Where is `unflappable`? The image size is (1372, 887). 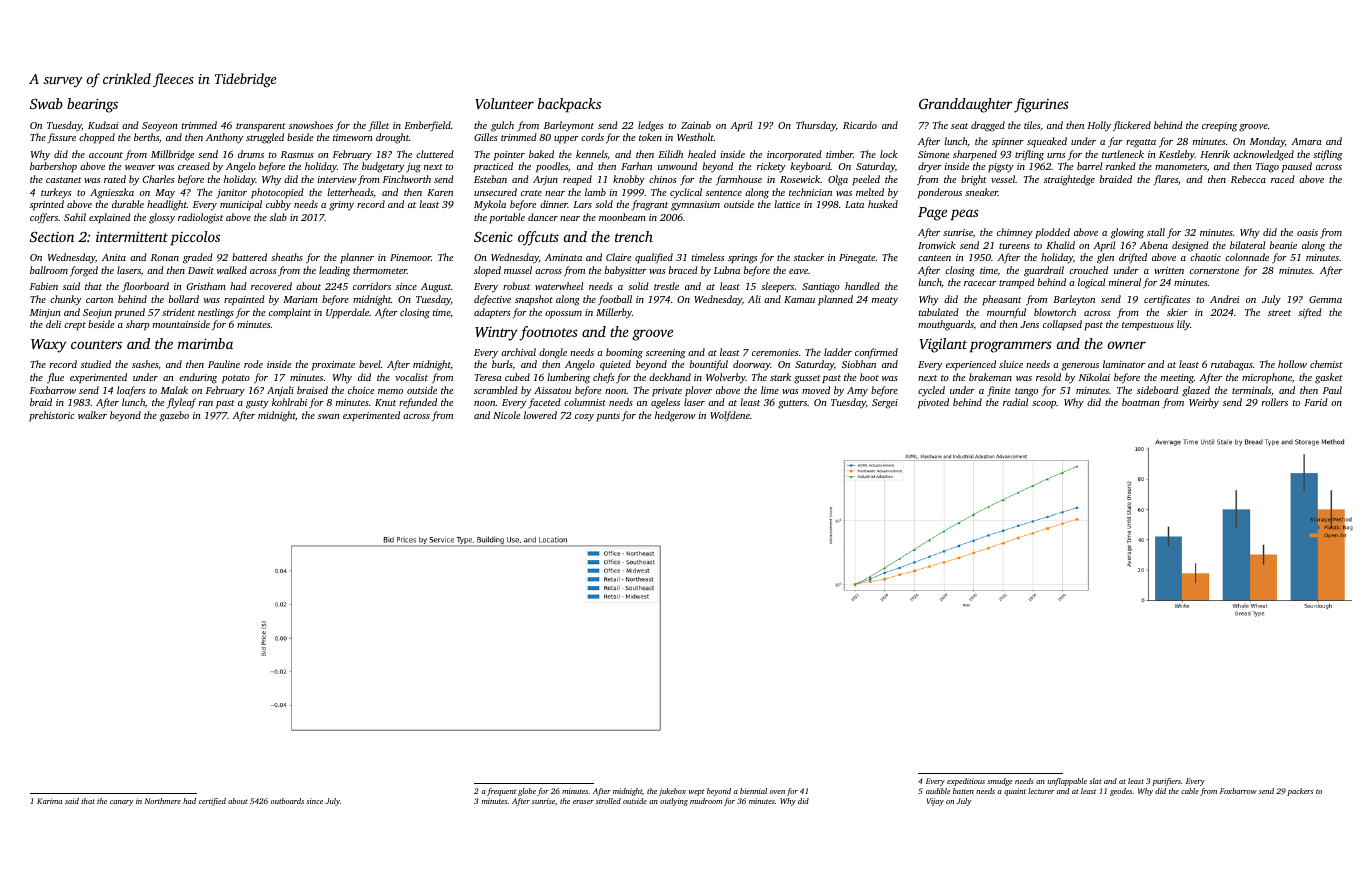
unflappable is located at coordinates (1067, 782).
